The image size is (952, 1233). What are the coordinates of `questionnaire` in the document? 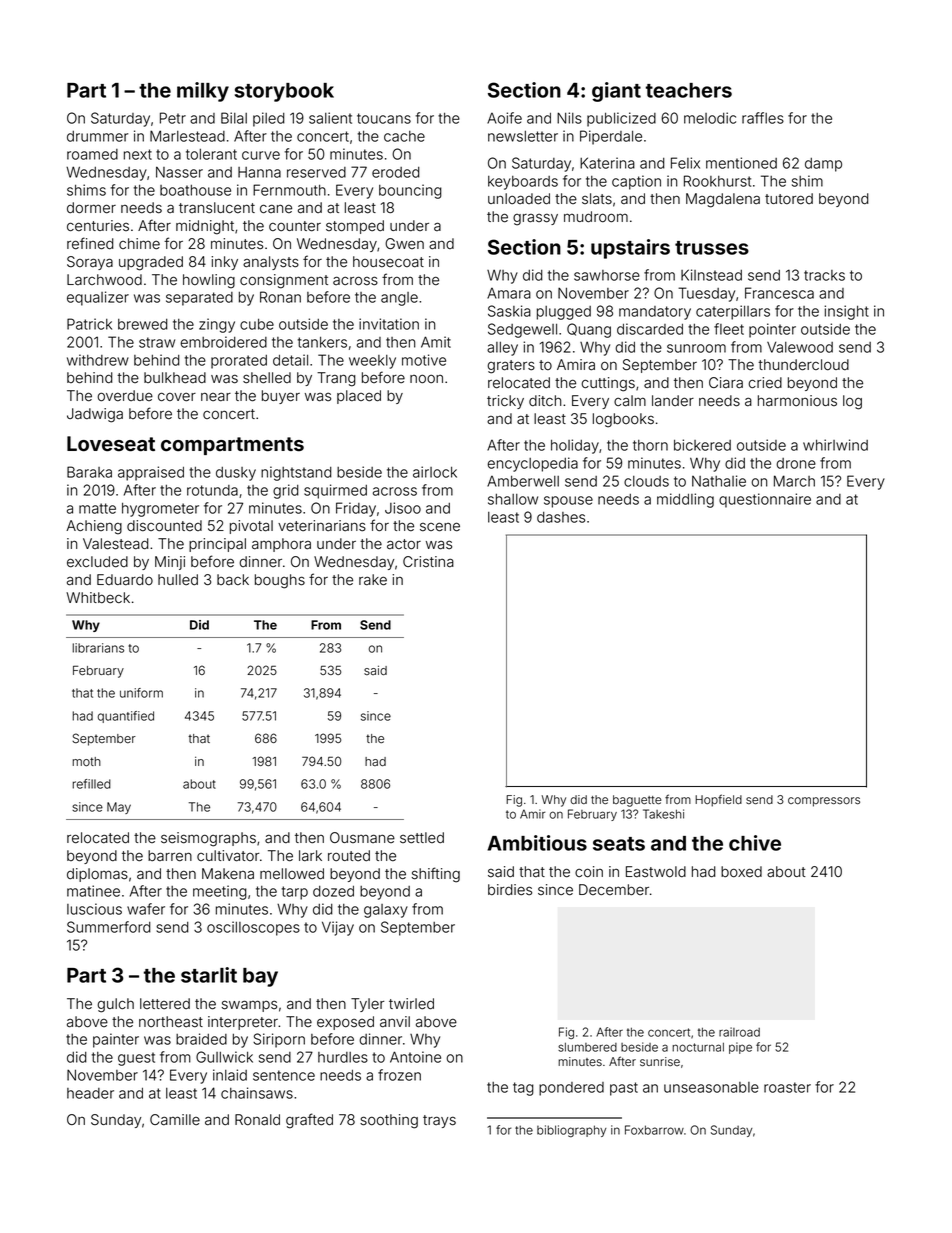 It's located at (765, 500).
